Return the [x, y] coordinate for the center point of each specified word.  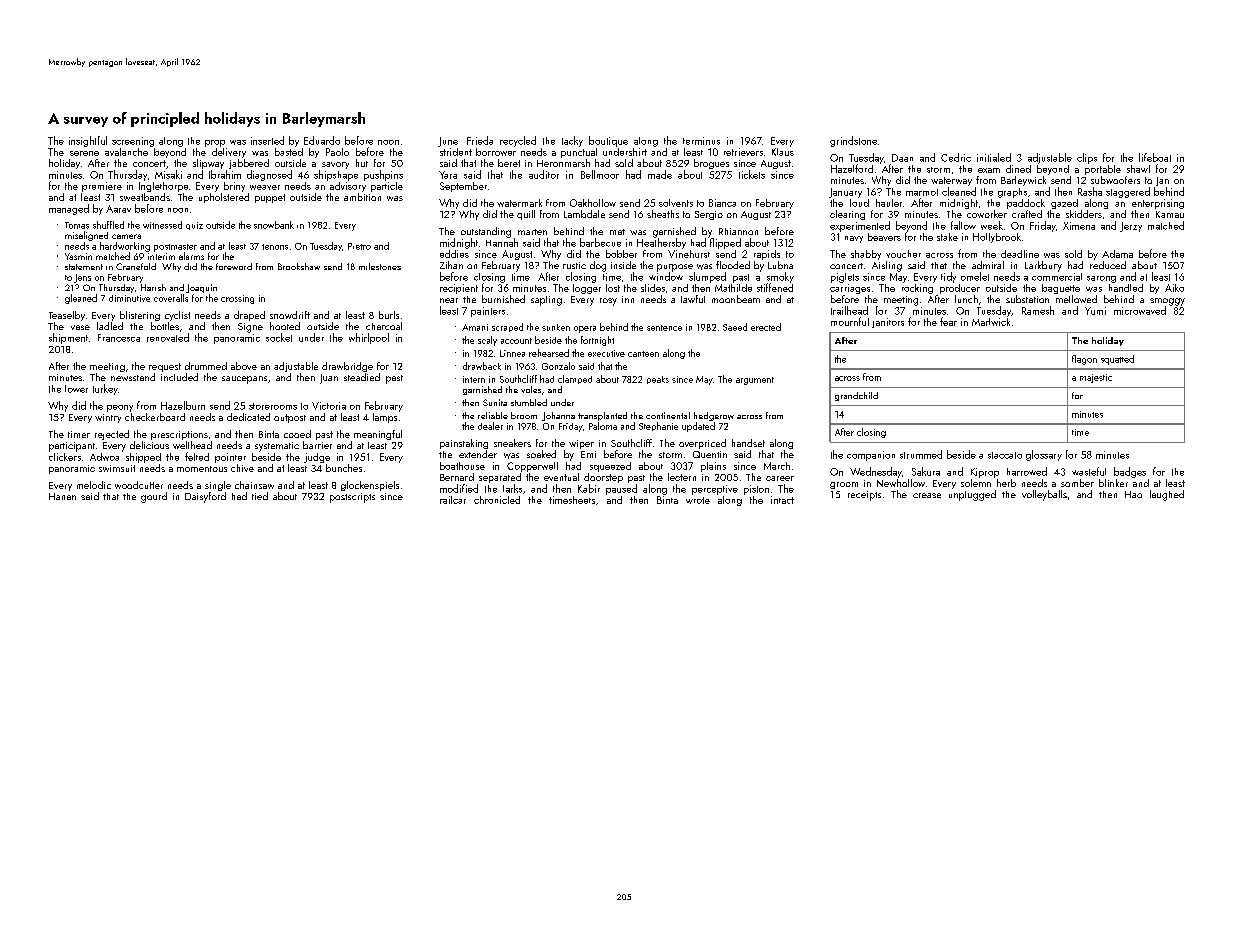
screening [133, 142]
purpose [675, 268]
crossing [237, 299]
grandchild [856, 396]
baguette [1061, 289]
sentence [664, 328]
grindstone [853, 141]
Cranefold [136, 266]
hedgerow [714, 416]
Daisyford [205, 497]
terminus [701, 141]
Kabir [589, 488]
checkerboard [155, 417]
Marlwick [991, 322]
